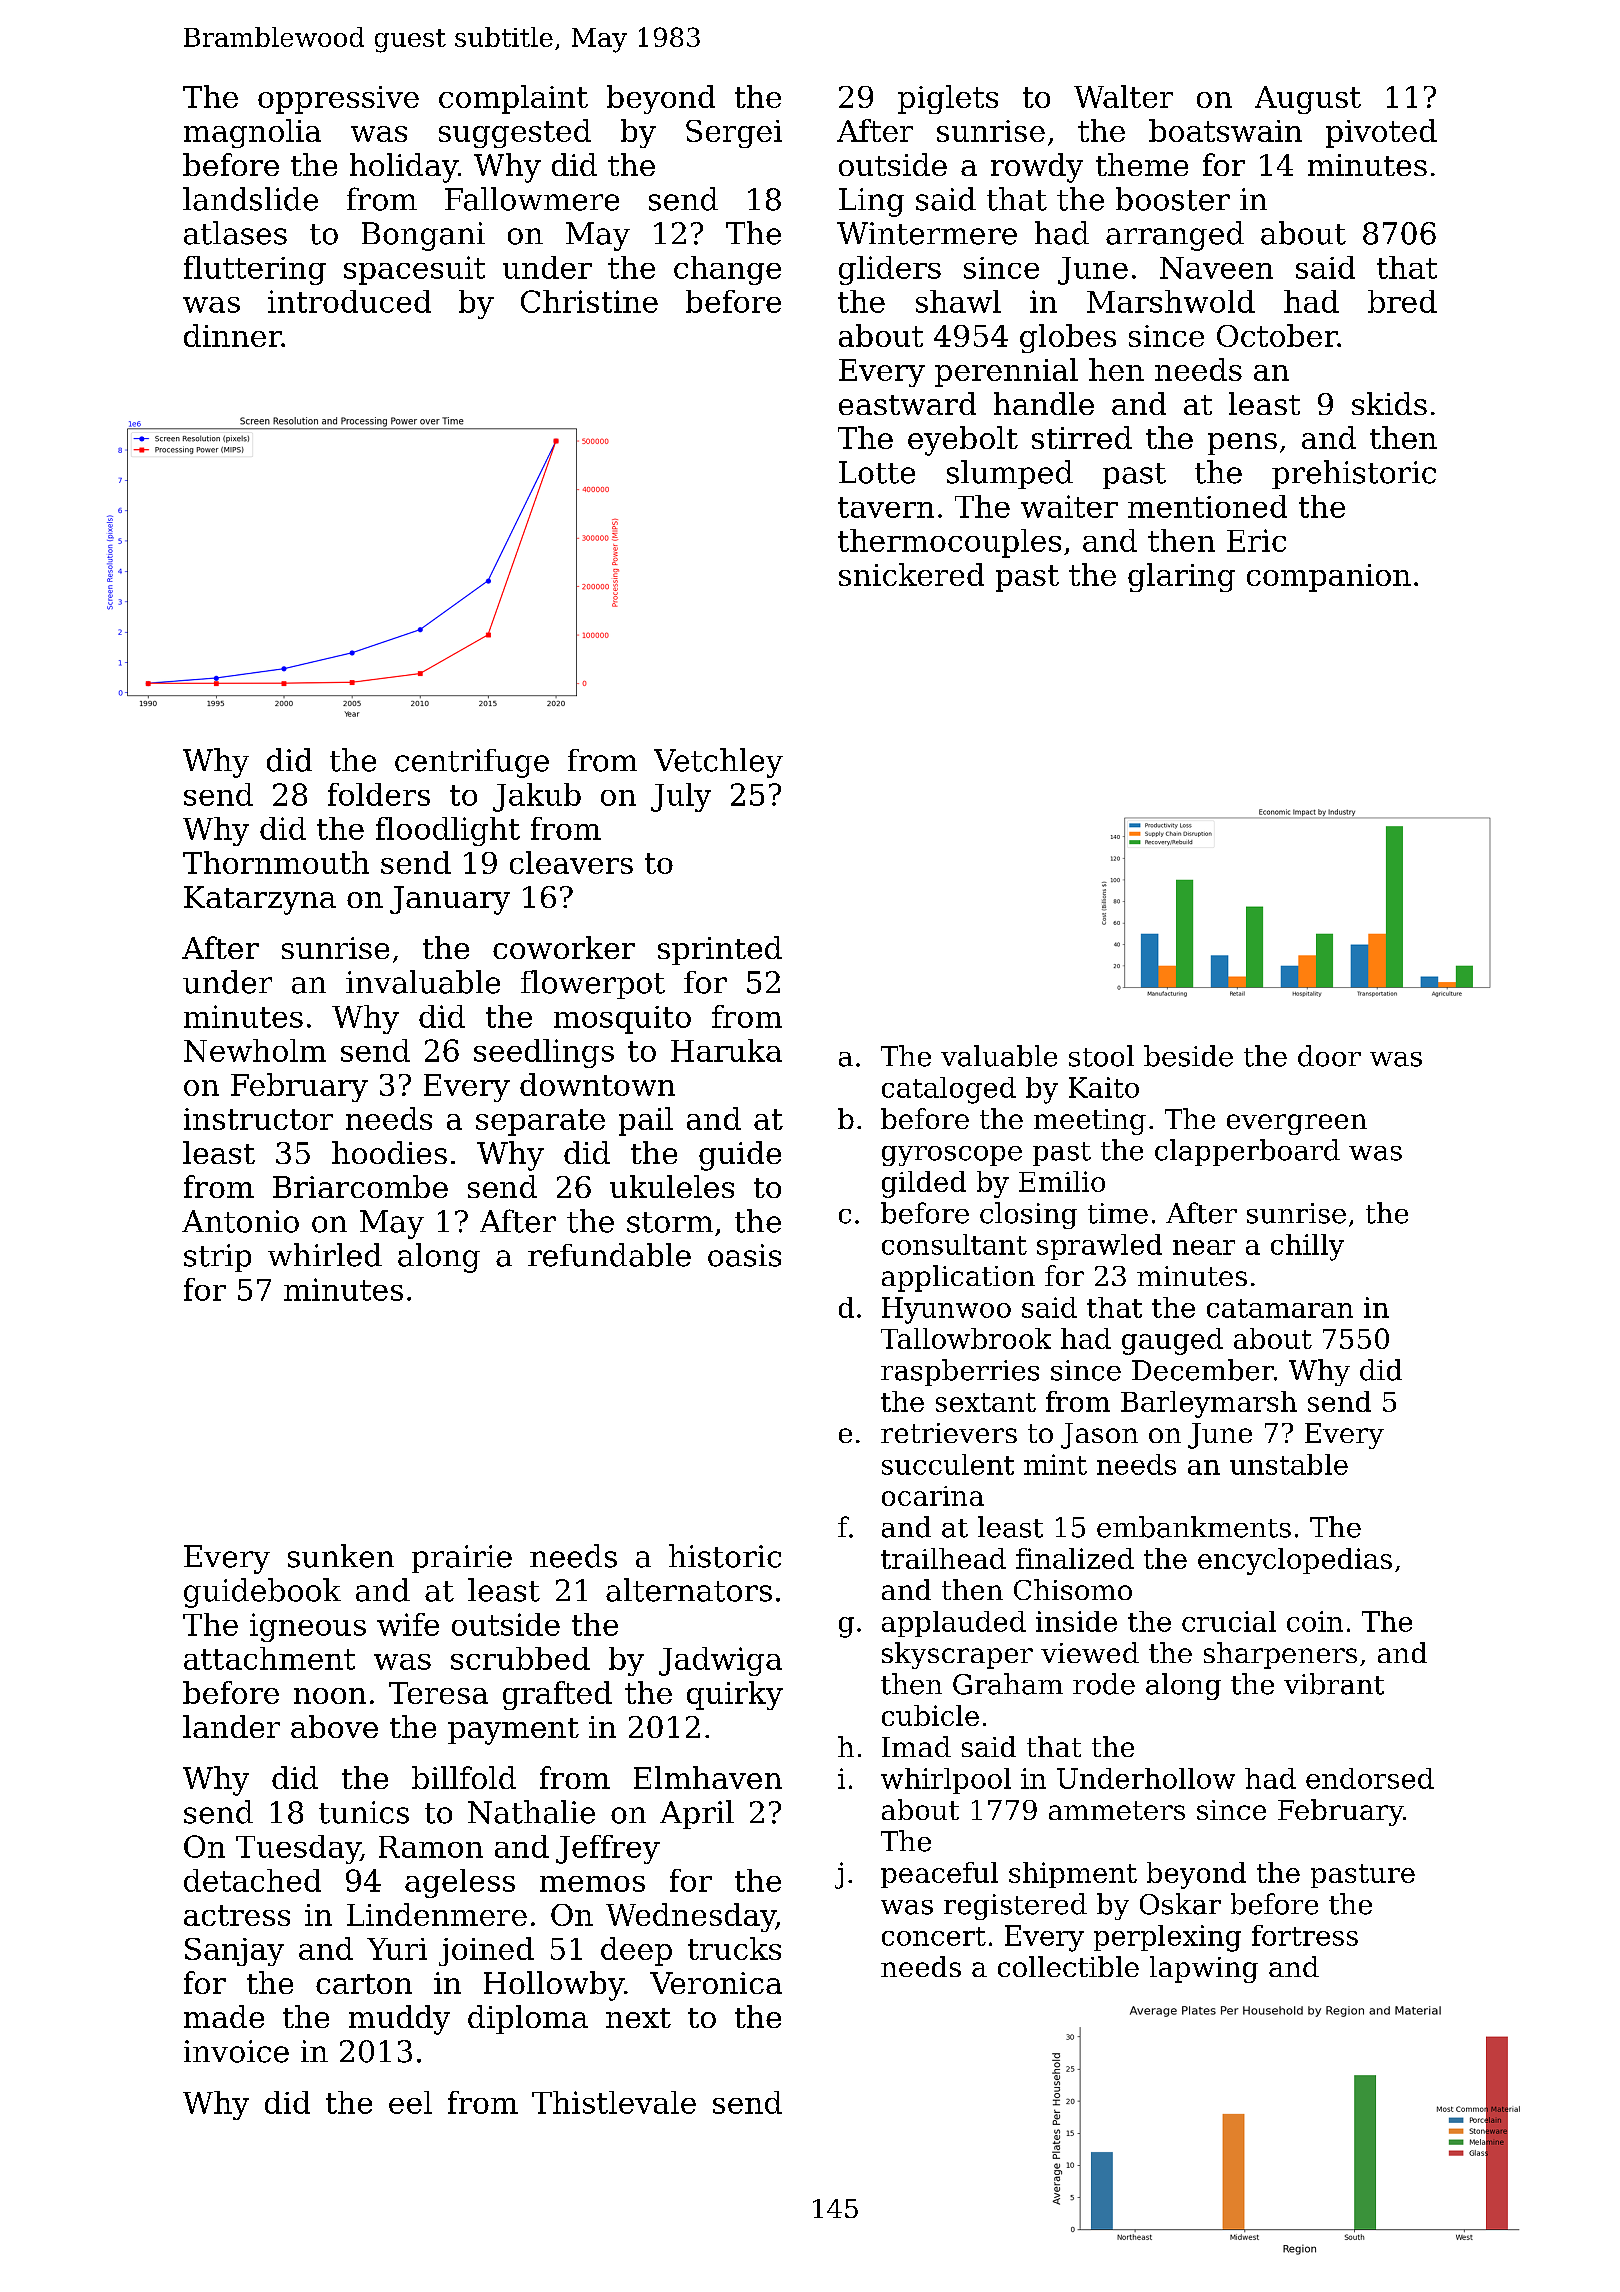 The image size is (1620, 2292). I want to click on sprinted, so click(720, 950).
